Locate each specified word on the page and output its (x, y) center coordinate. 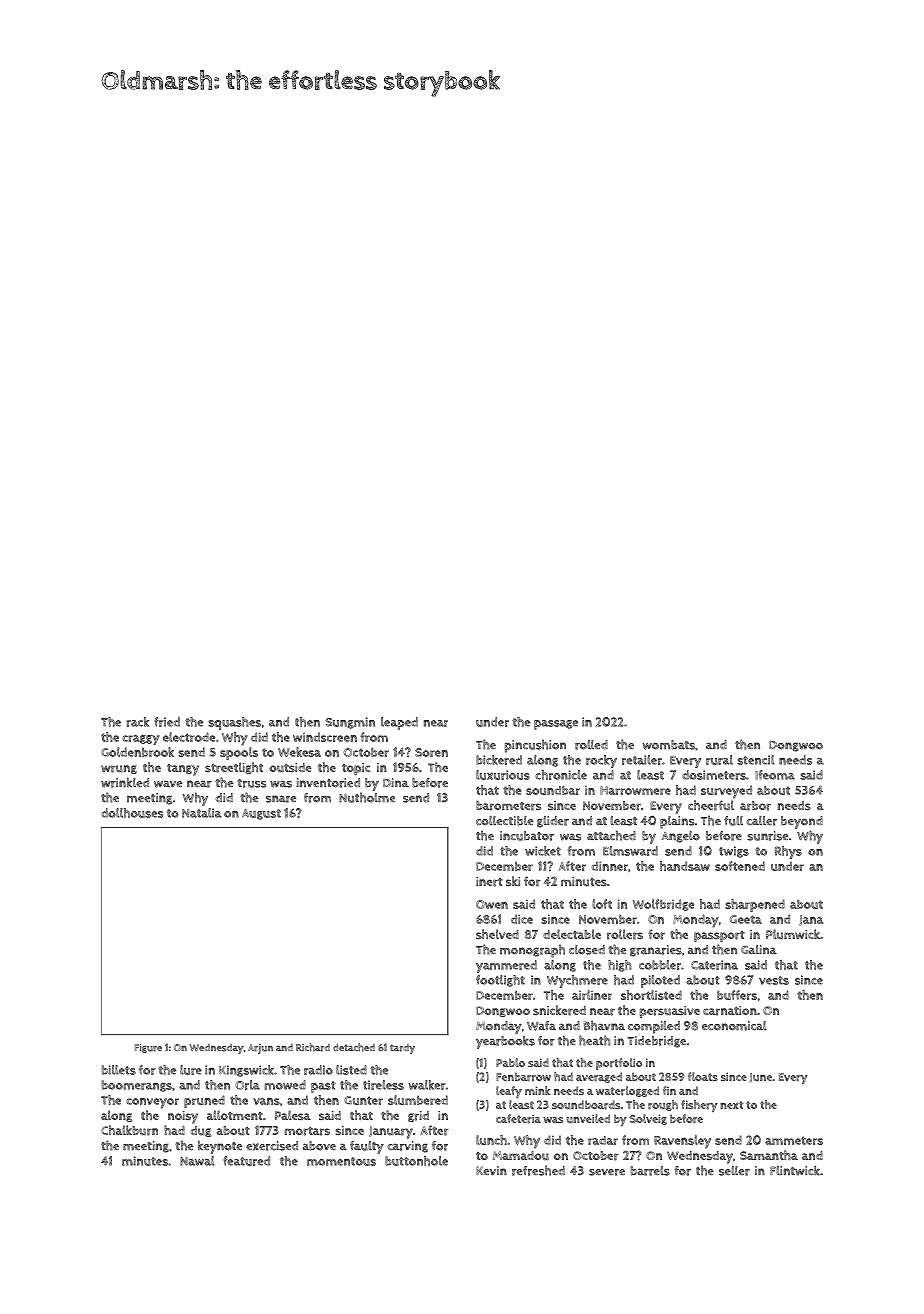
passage (556, 725)
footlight (500, 981)
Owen (492, 904)
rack (137, 722)
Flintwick (795, 1171)
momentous (341, 1161)
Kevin (491, 1170)
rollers (625, 934)
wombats (669, 745)
